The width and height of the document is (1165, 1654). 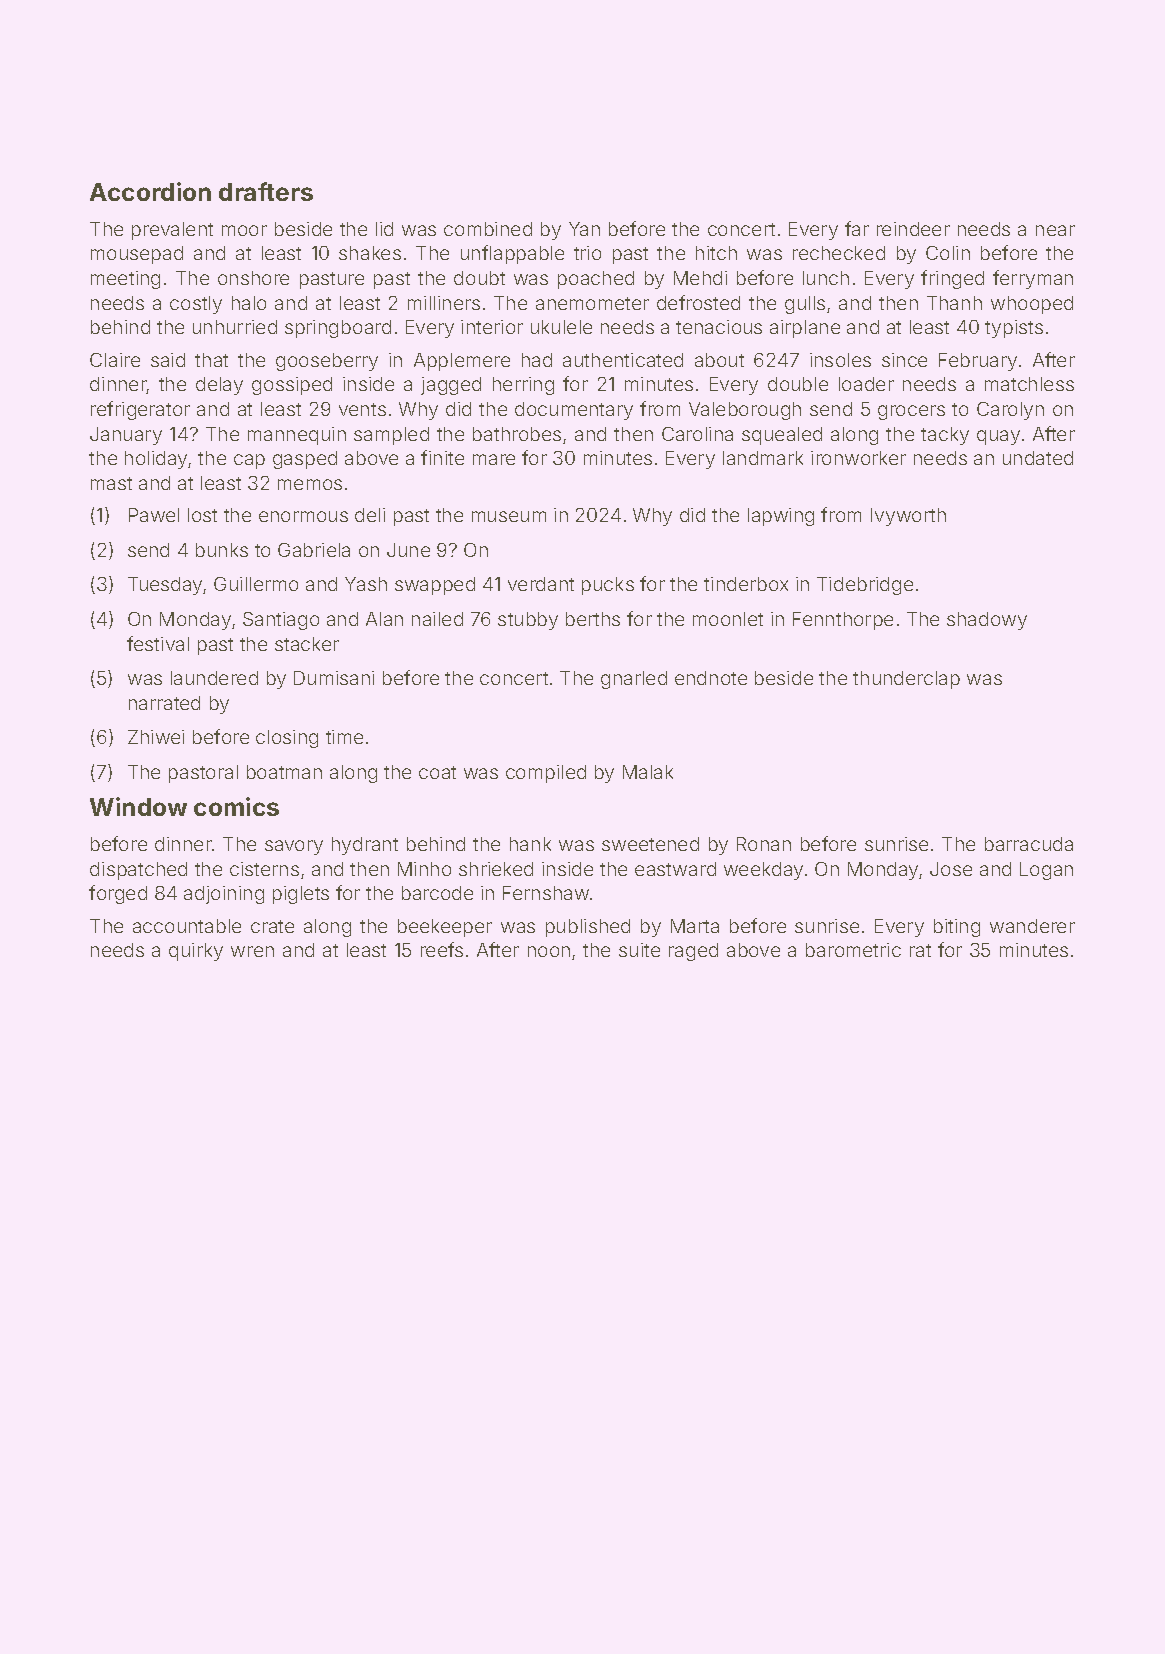 What do you see at coordinates (746, 584) in the document?
I see `tinderbox` at bounding box center [746, 584].
